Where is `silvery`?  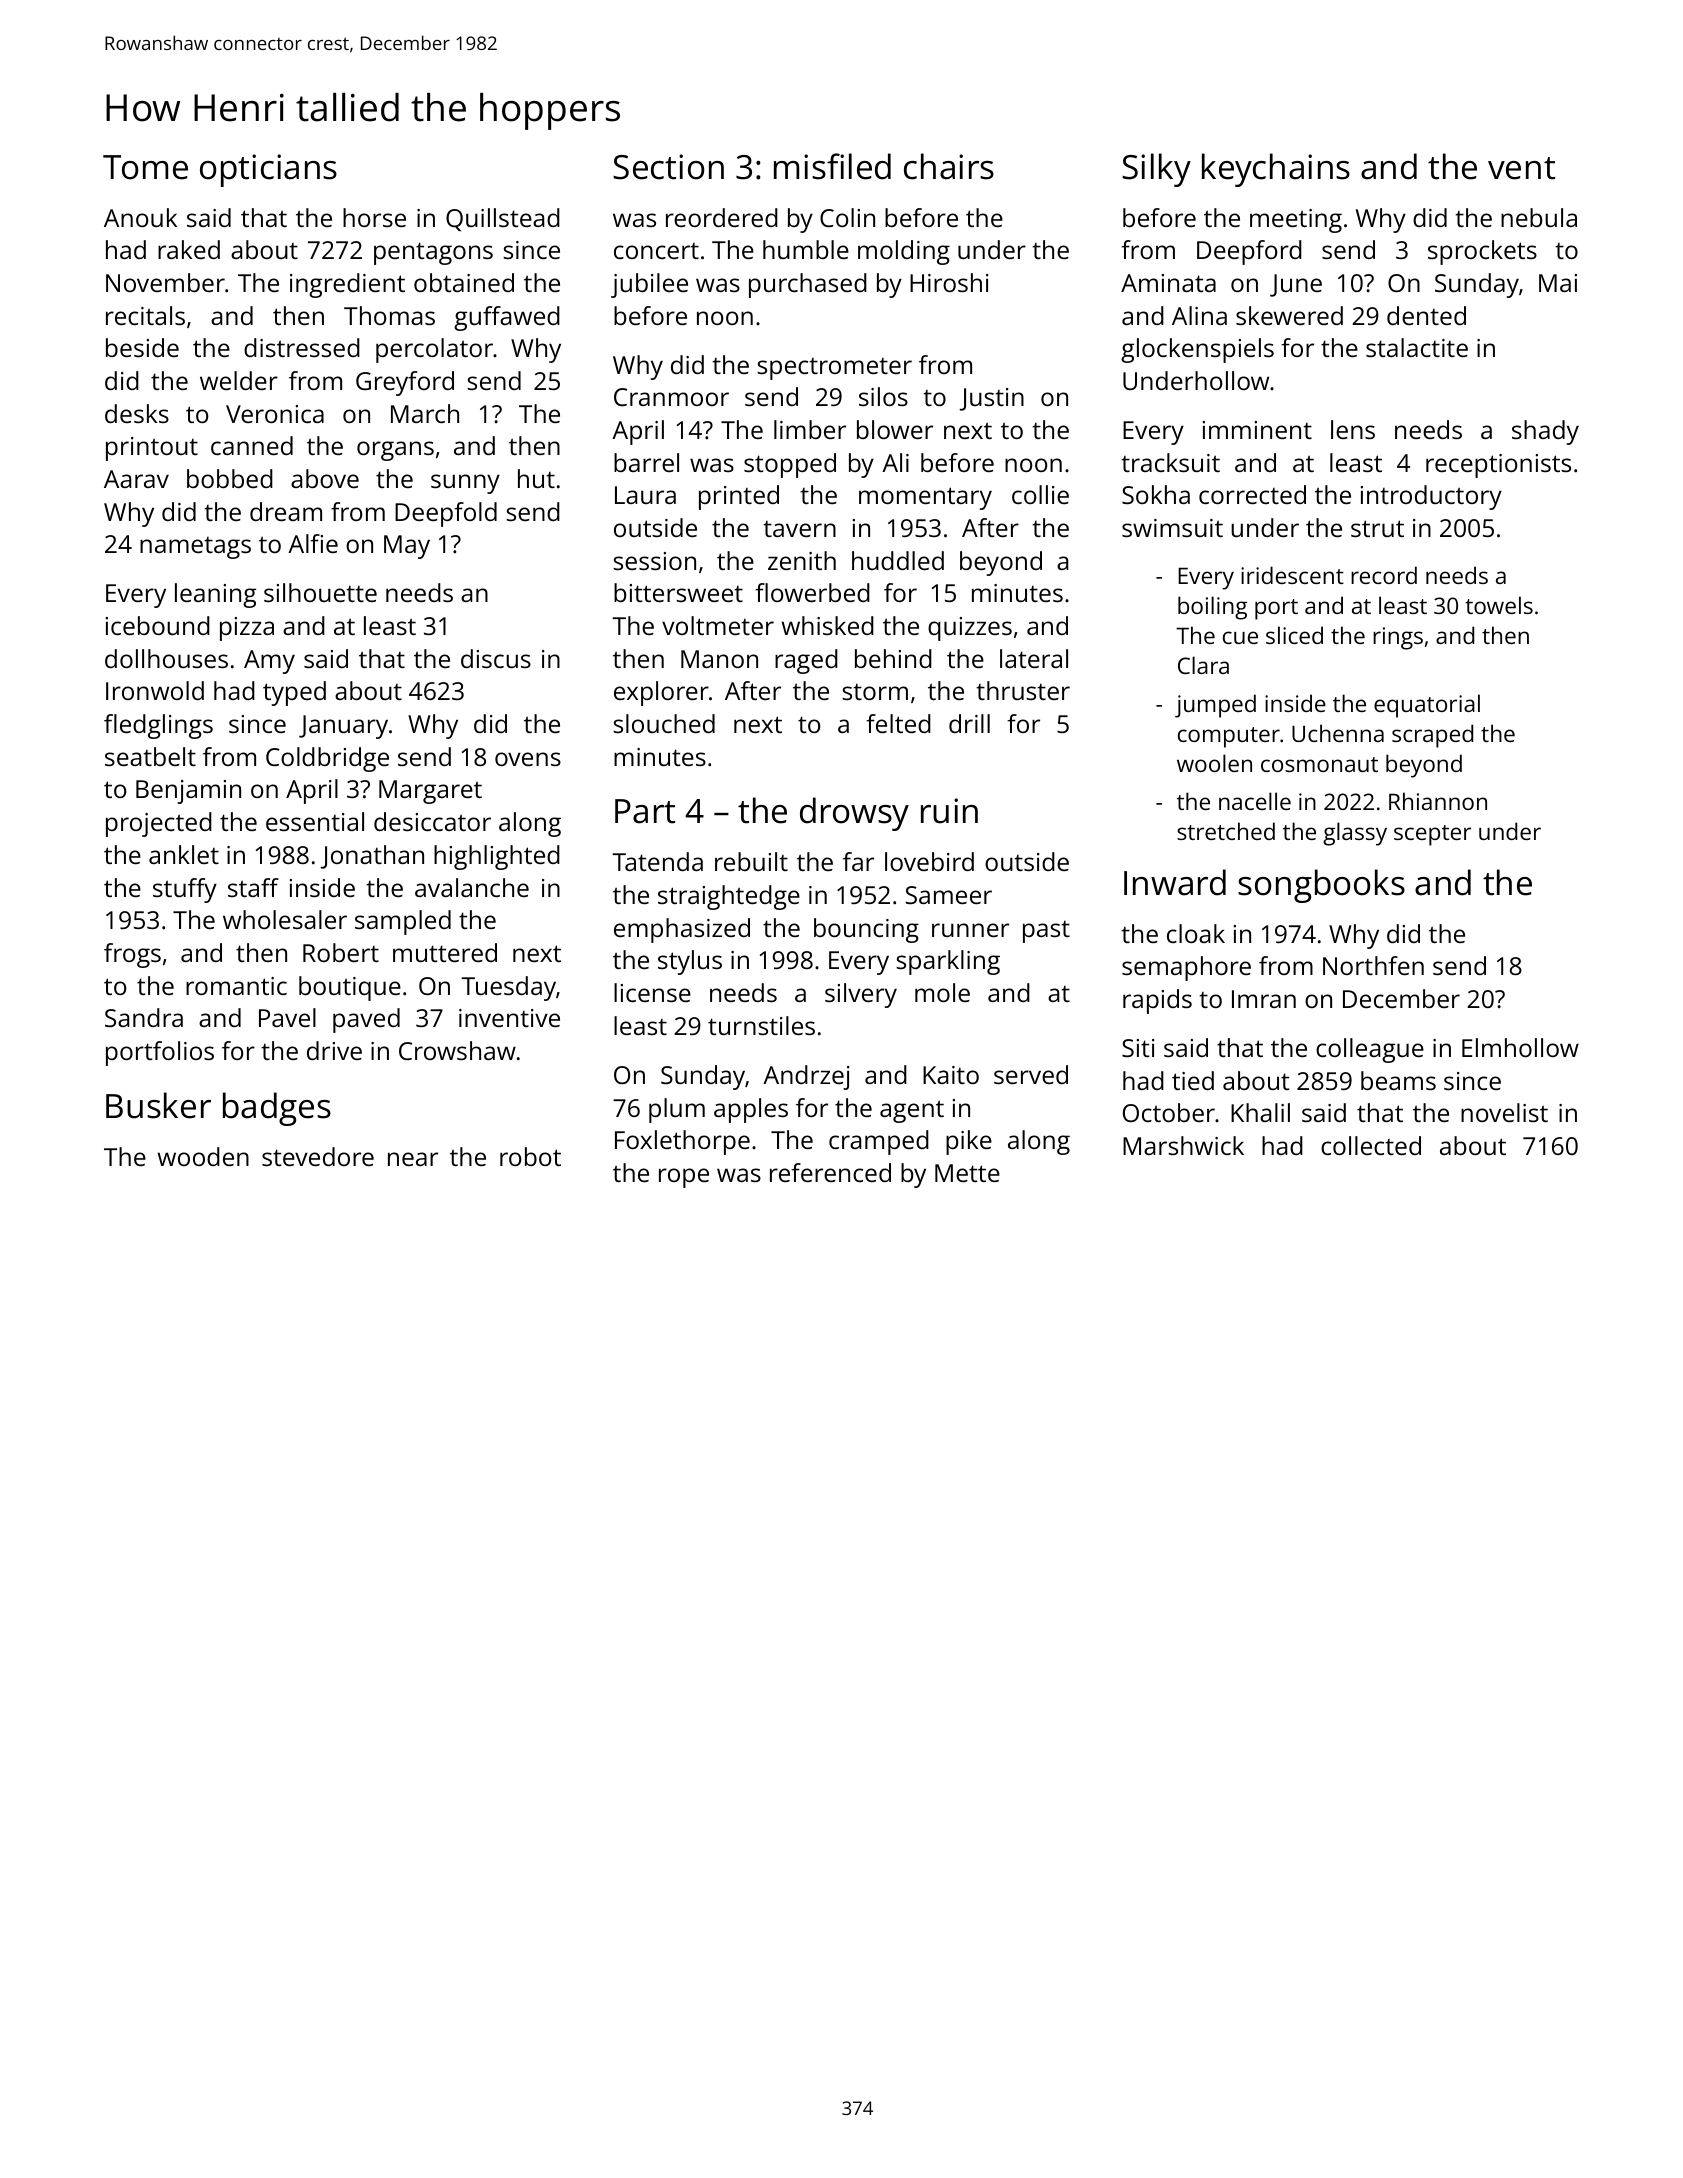 silvery is located at coordinates (861, 995).
